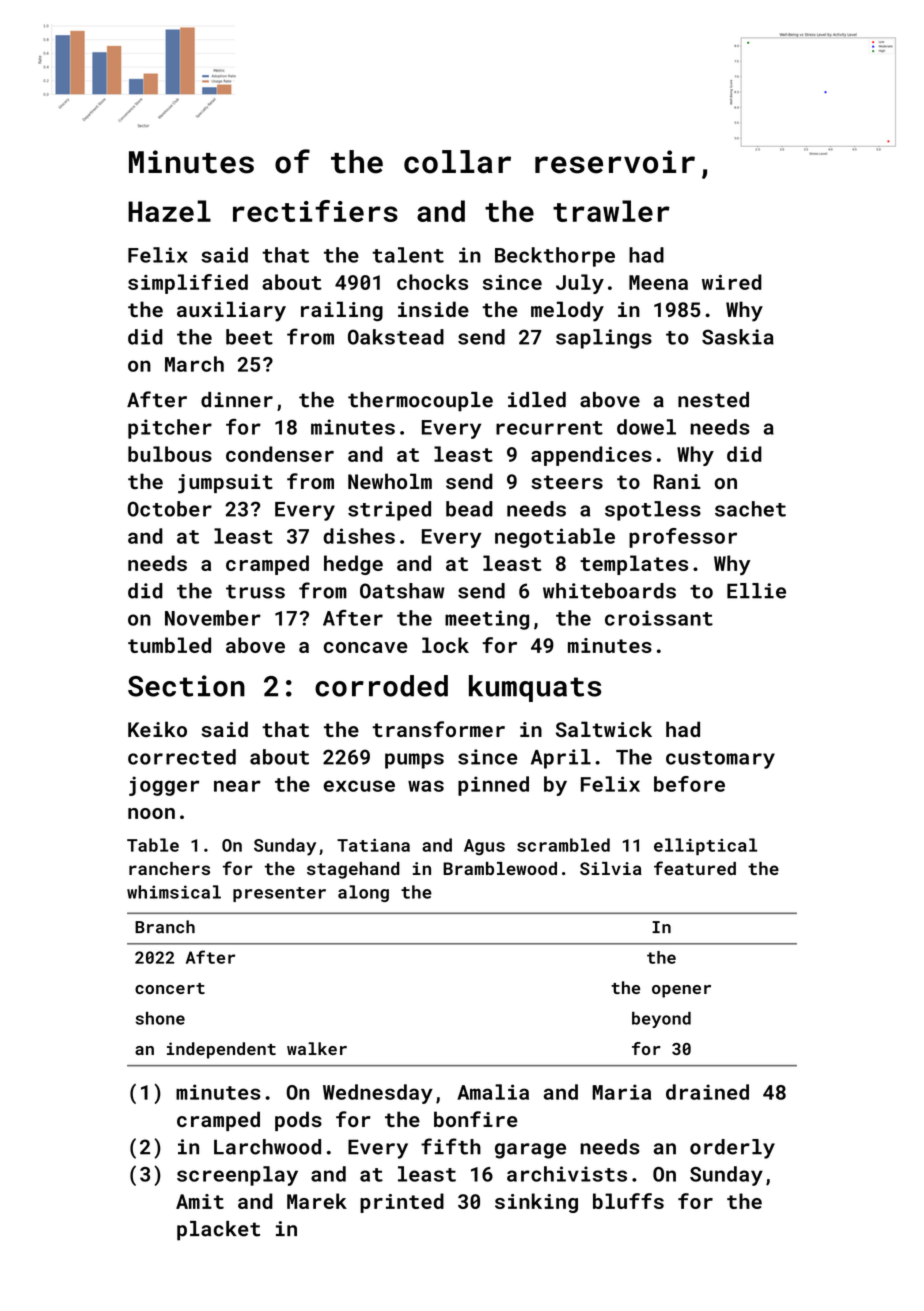 The width and height of the screenshot is (924, 1311). What do you see at coordinates (487, 620) in the screenshot?
I see `meeting` at bounding box center [487, 620].
